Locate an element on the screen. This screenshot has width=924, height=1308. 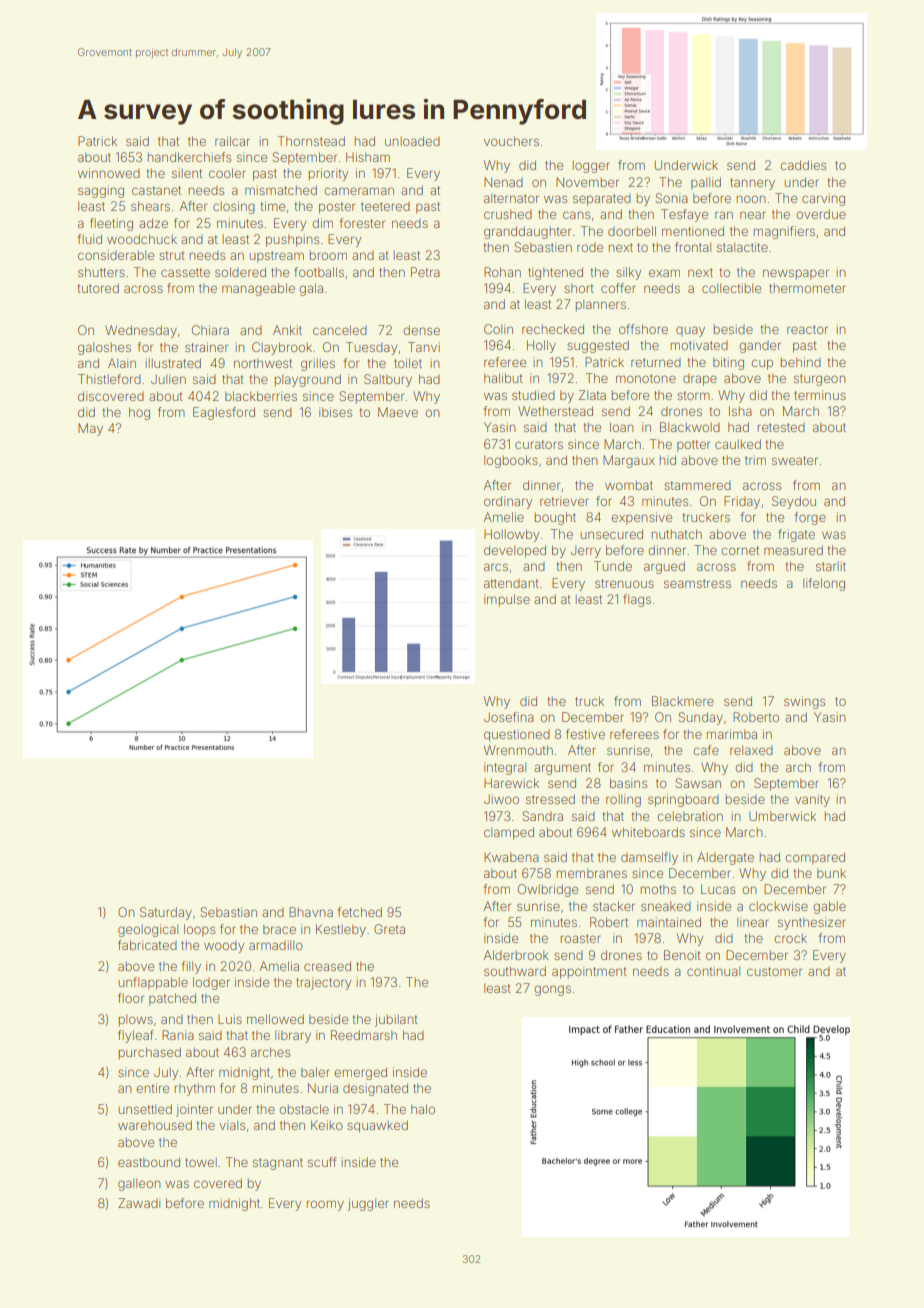
Rohan is located at coordinates (502, 272).
